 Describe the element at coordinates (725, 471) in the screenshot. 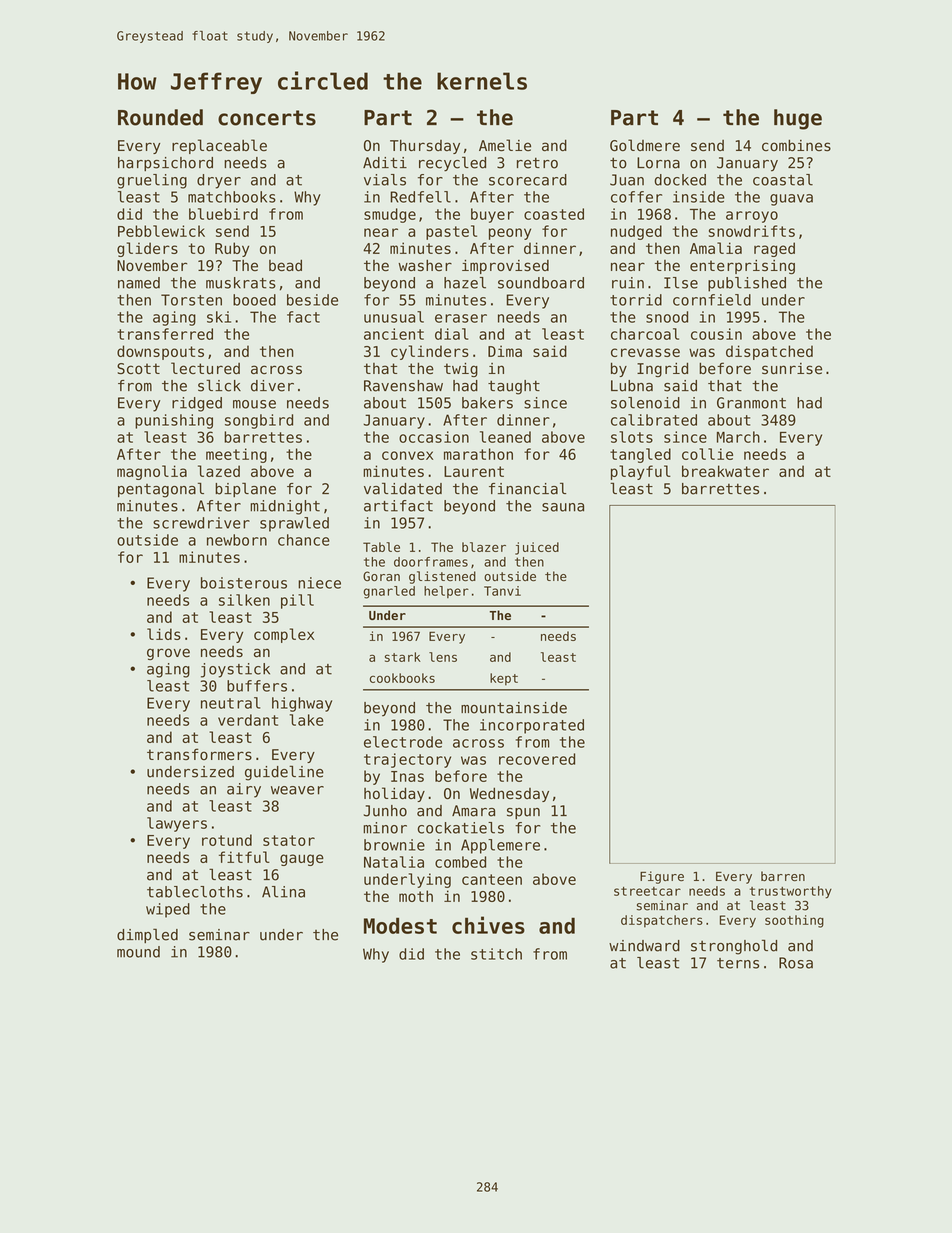

I see `breakwater` at that location.
